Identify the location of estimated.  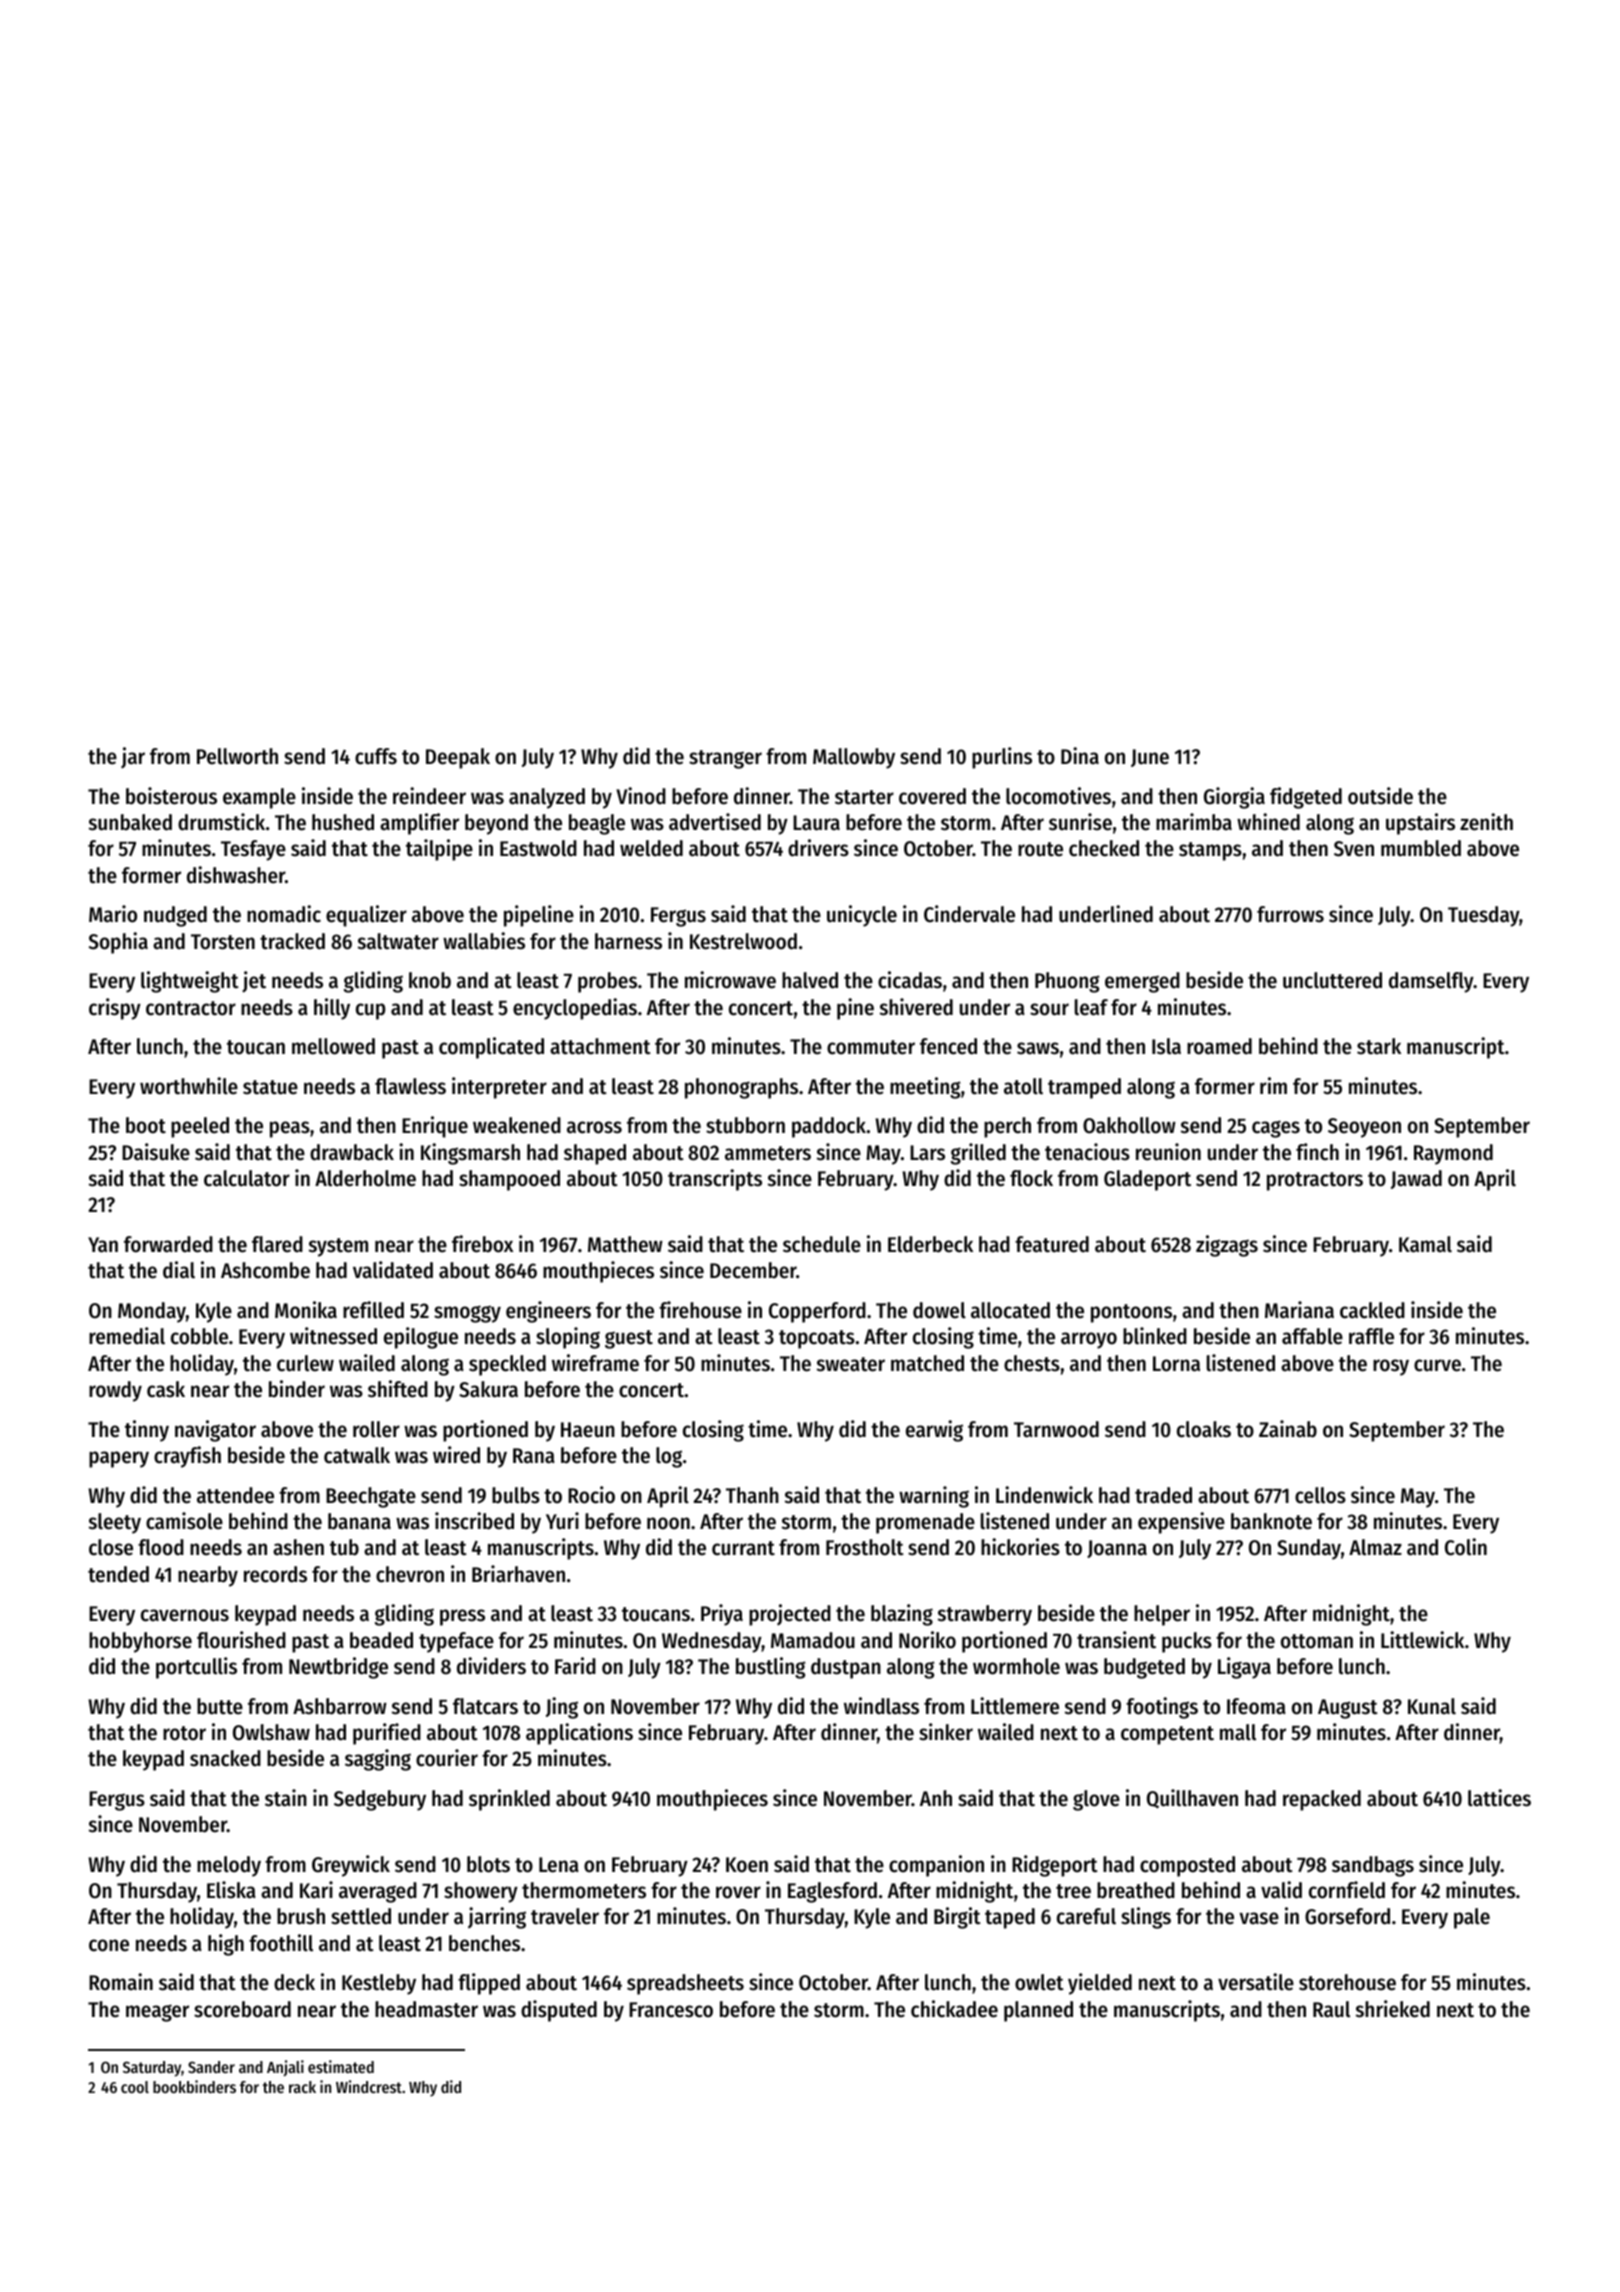
(341, 2066).
